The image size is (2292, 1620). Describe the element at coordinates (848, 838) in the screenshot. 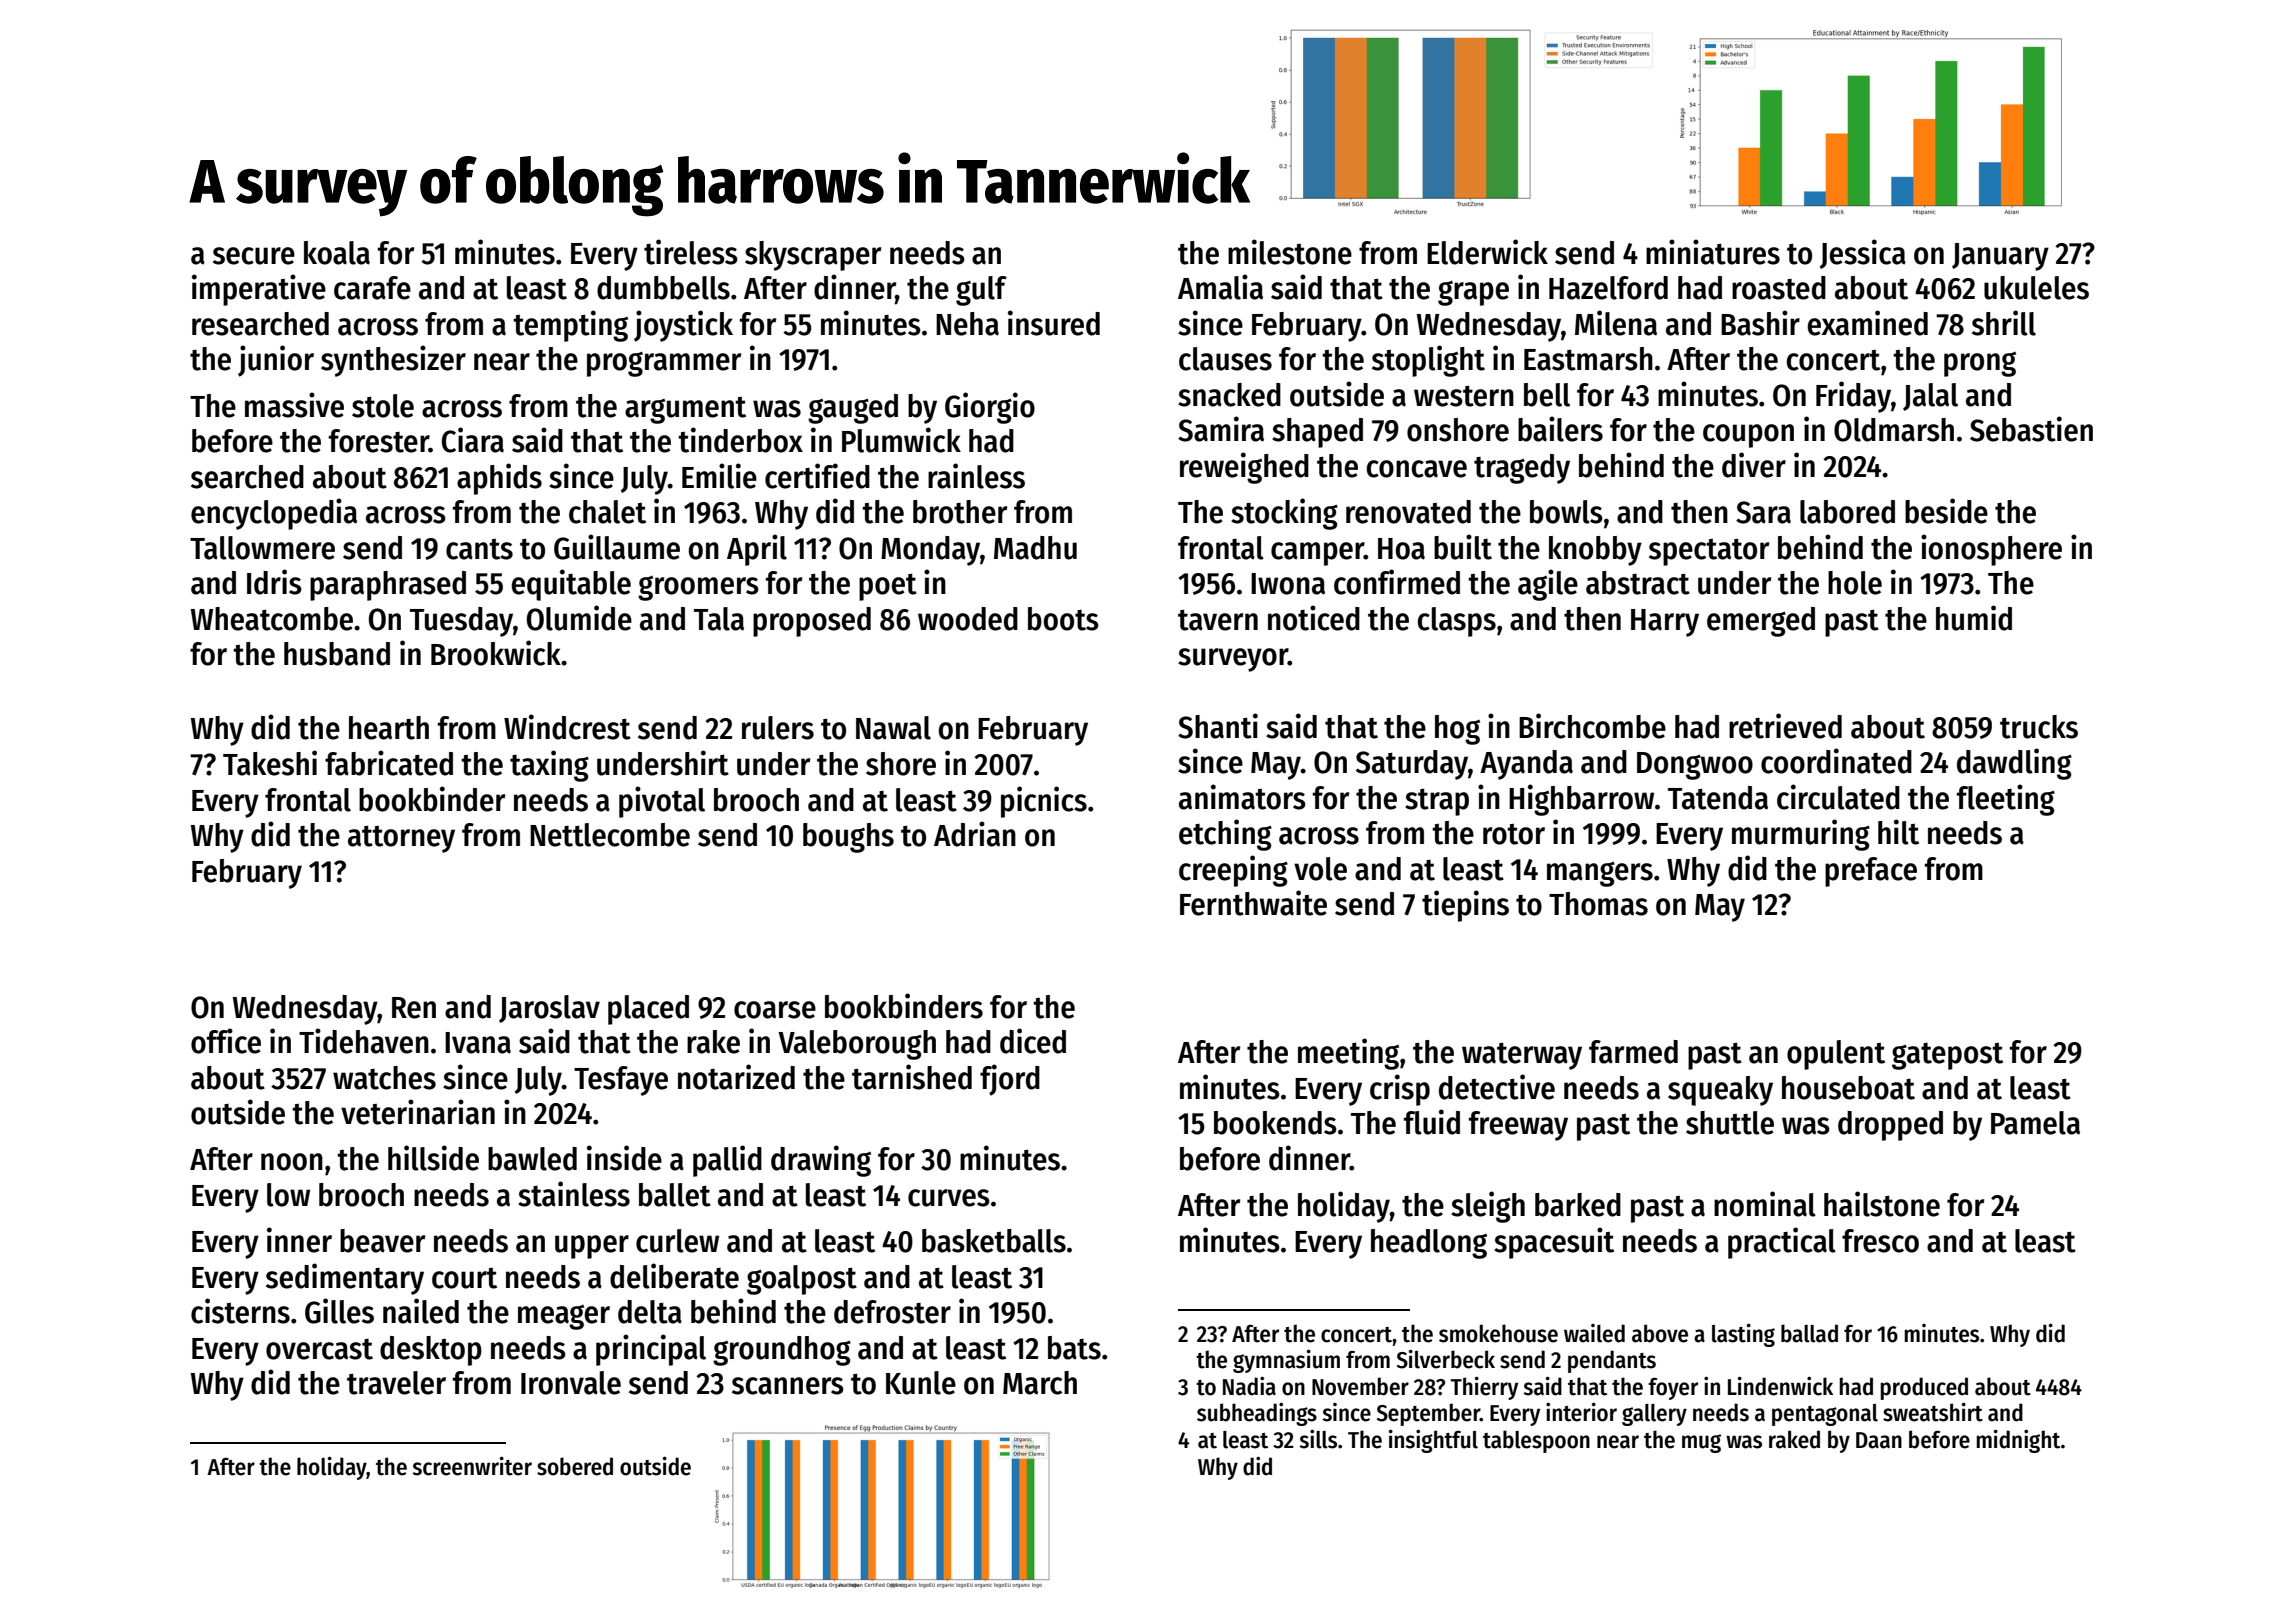

I see `boughs` at that location.
